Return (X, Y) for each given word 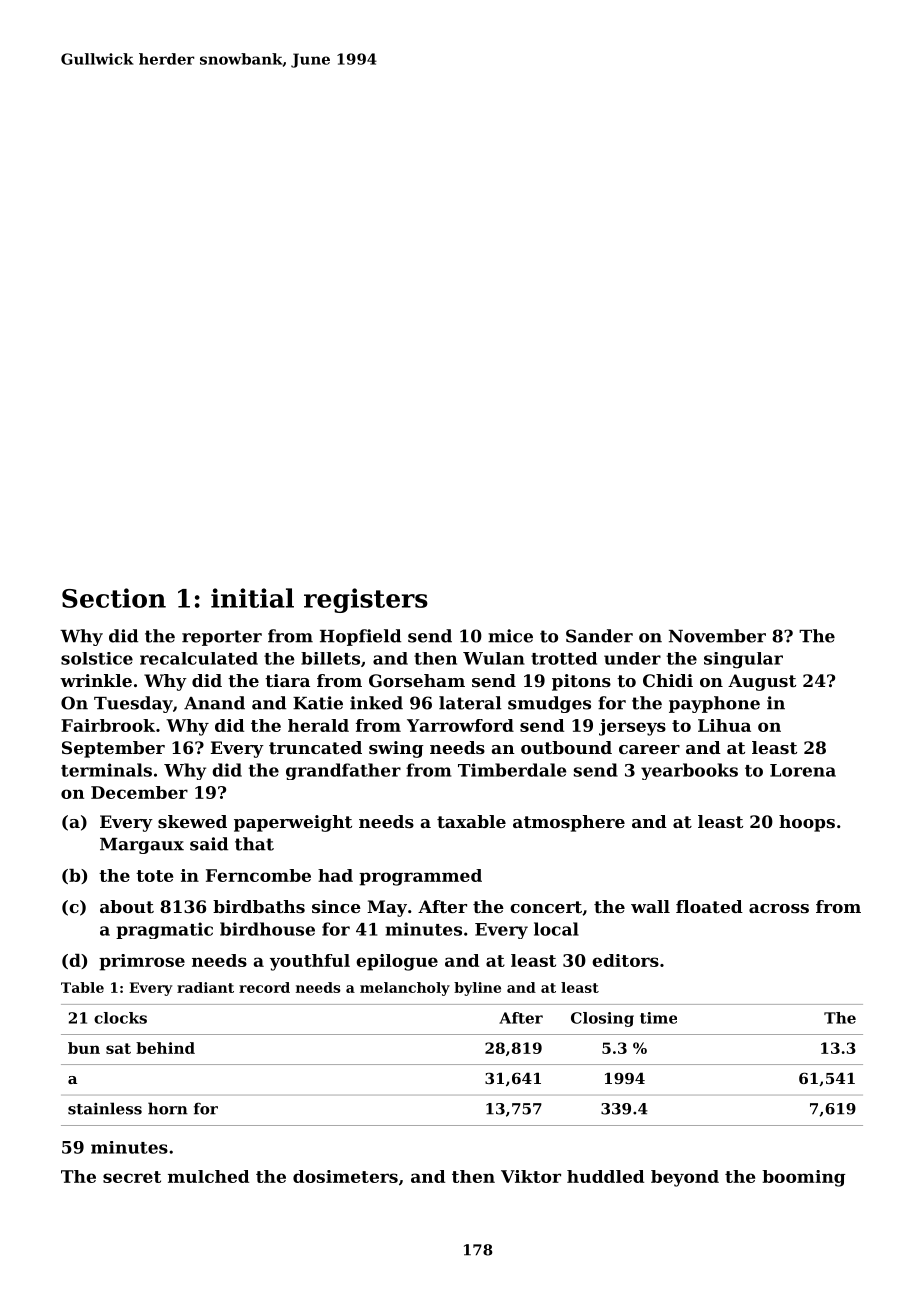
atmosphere (569, 823)
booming (804, 1178)
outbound (566, 747)
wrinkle (96, 680)
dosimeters (345, 1176)
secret (132, 1177)
